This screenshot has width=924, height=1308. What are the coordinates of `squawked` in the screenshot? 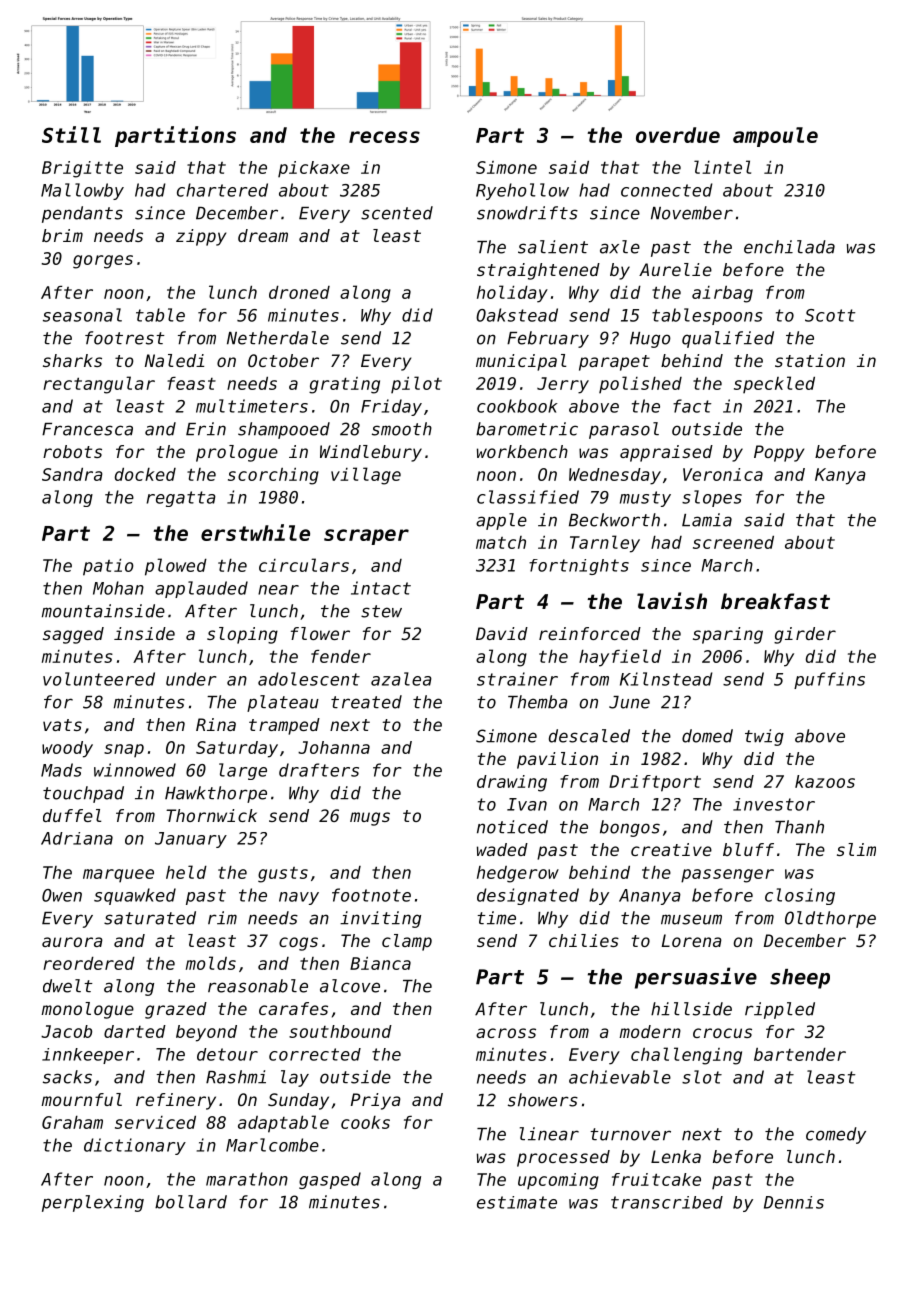 It's located at (135, 896).
